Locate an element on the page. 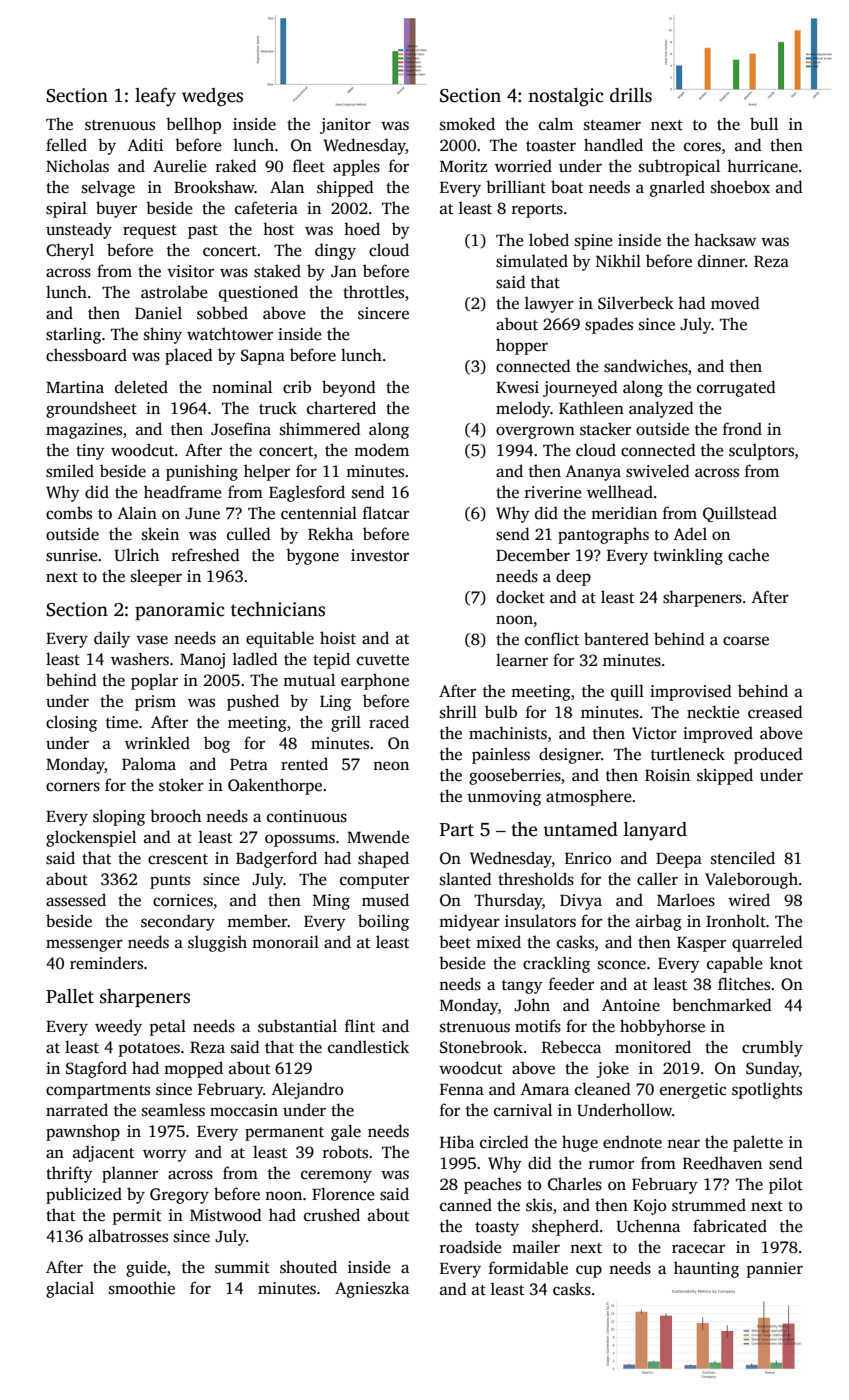 The width and height of the image is (849, 1400). Cheryl is located at coordinates (70, 251).
